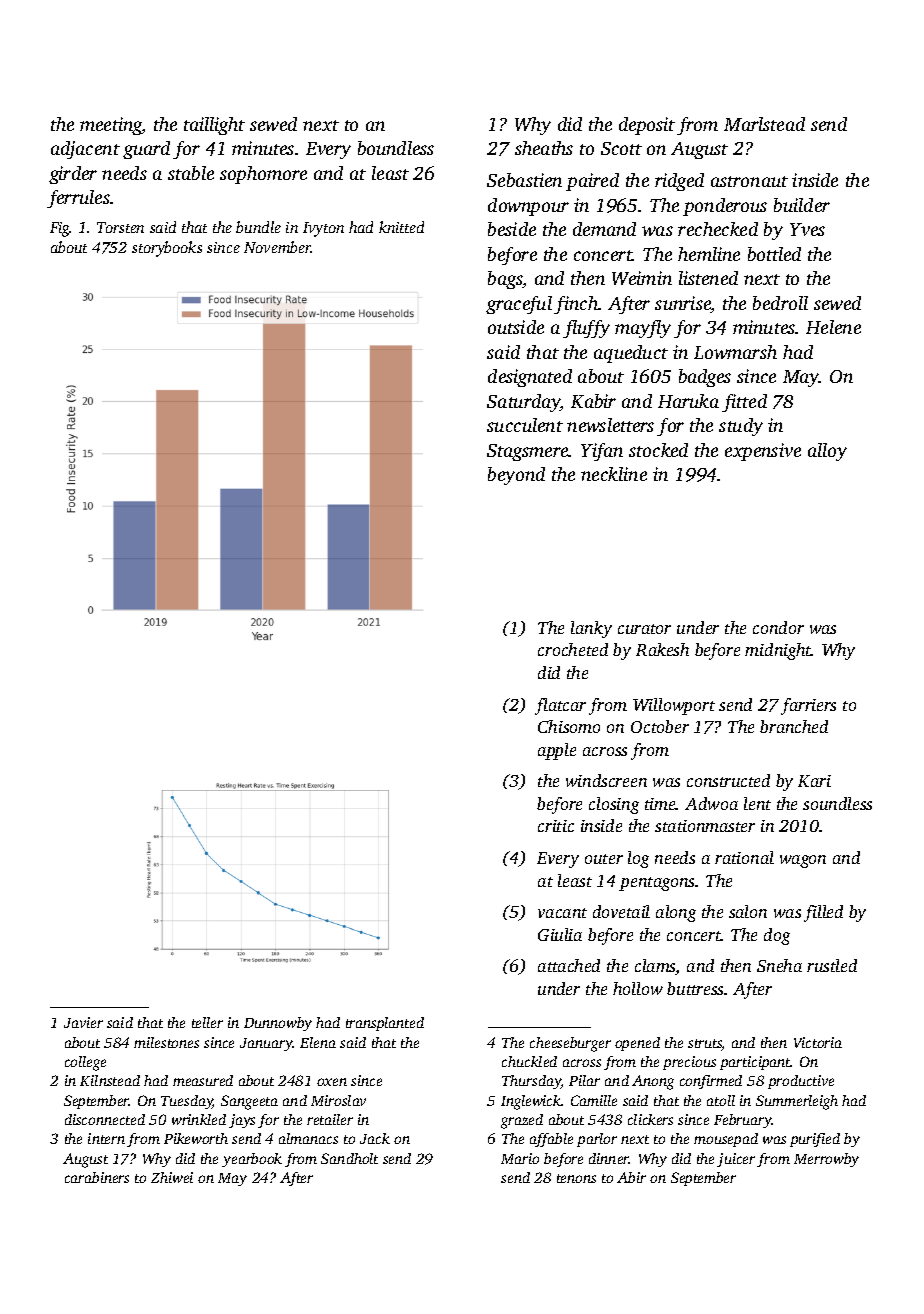 The height and width of the screenshot is (1314, 924). What do you see at coordinates (385, 1024) in the screenshot?
I see `transplanted` at bounding box center [385, 1024].
